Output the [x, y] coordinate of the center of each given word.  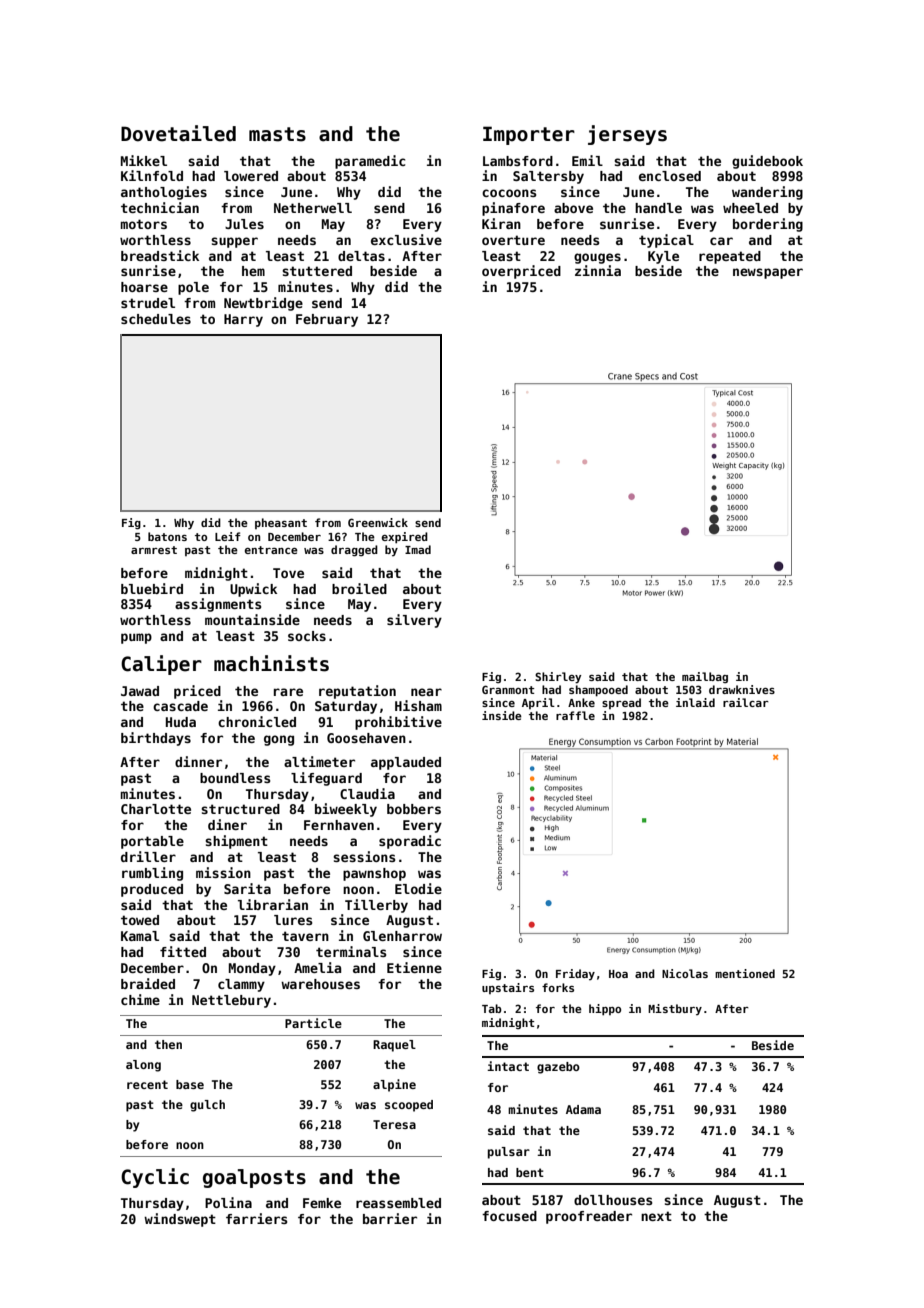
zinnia [598, 270]
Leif [228, 536]
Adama [583, 1109]
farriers [257, 1218]
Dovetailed [178, 133]
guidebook [767, 162]
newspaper [768, 273]
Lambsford [518, 161]
